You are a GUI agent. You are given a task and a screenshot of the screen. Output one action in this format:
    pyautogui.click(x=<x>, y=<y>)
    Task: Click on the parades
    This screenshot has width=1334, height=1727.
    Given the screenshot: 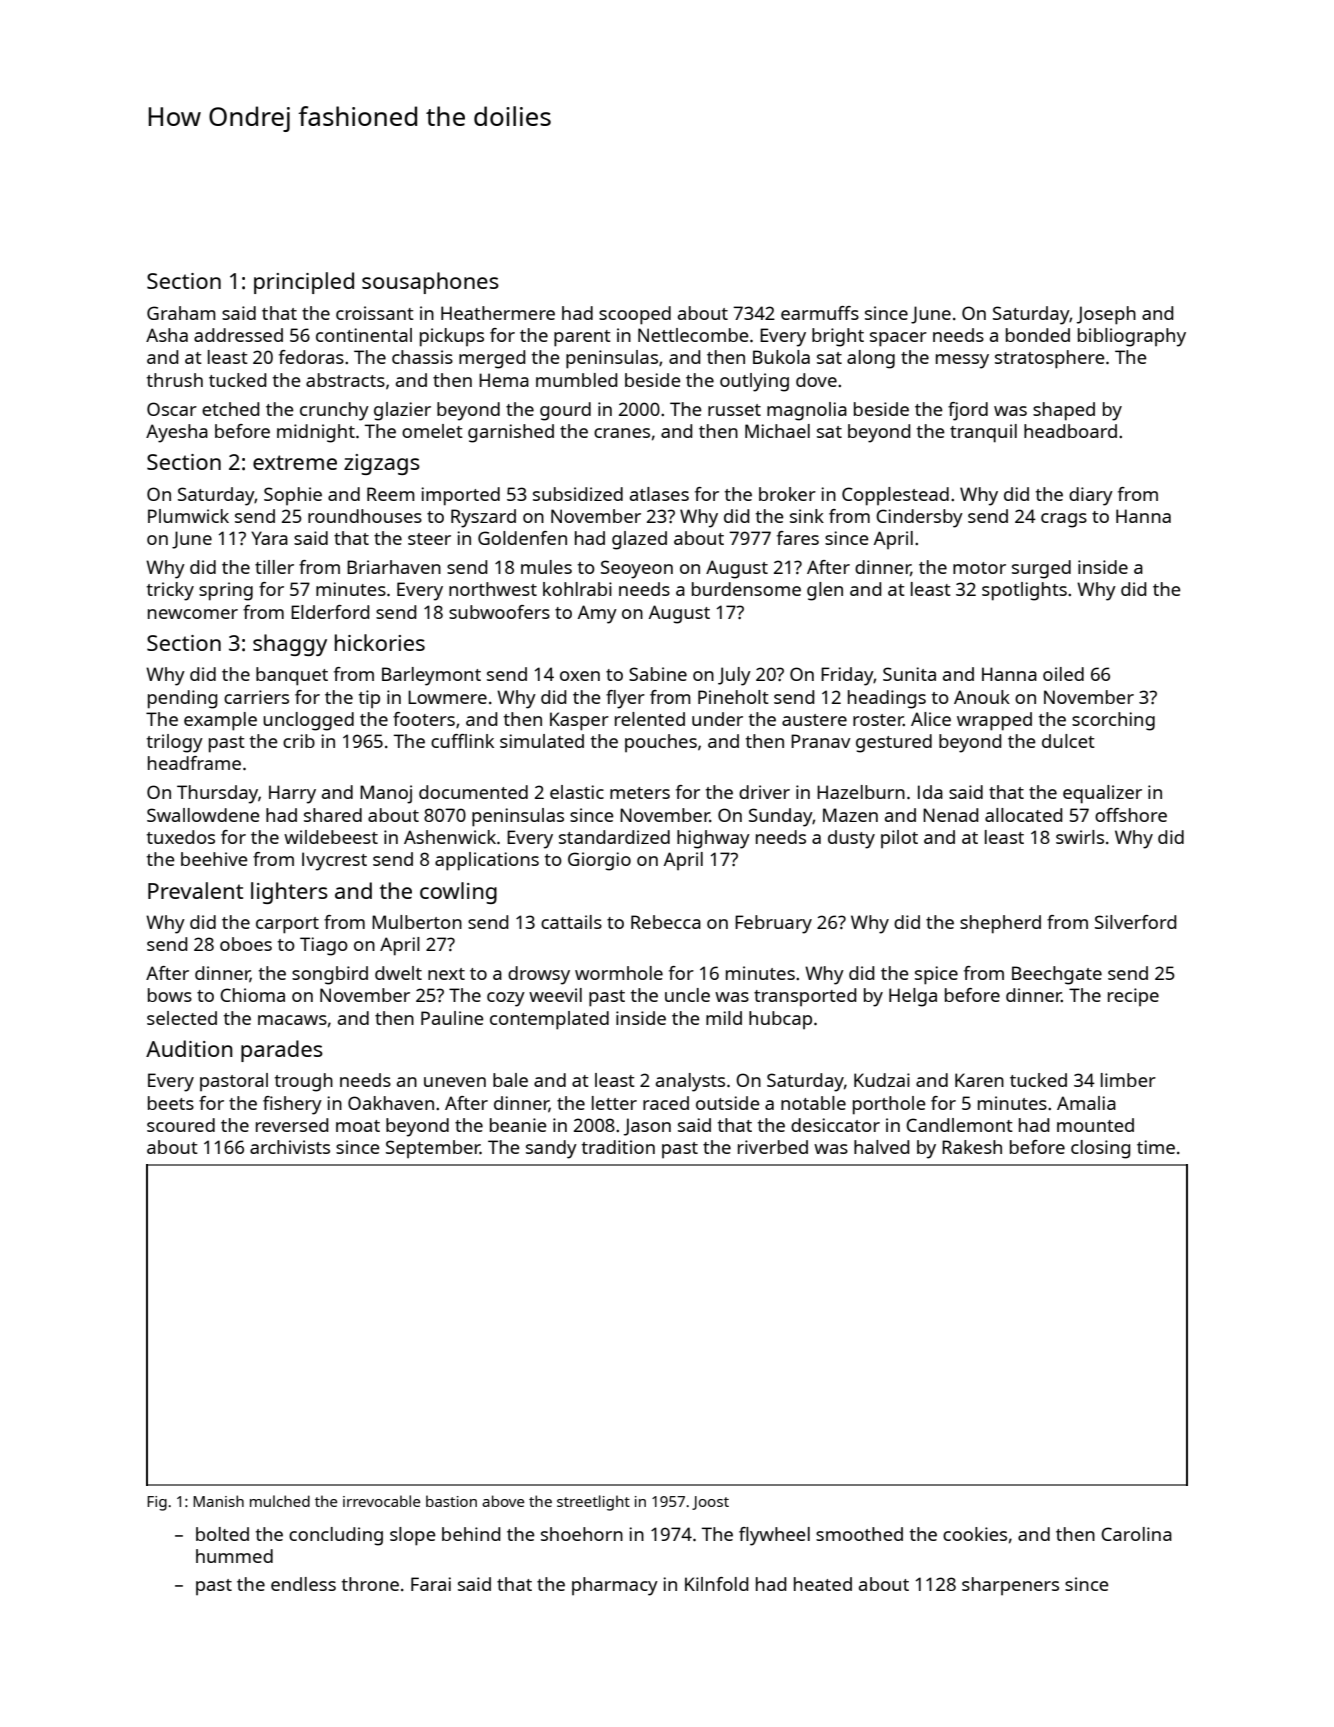 What is the action you would take?
    pyautogui.click(x=282, y=1051)
